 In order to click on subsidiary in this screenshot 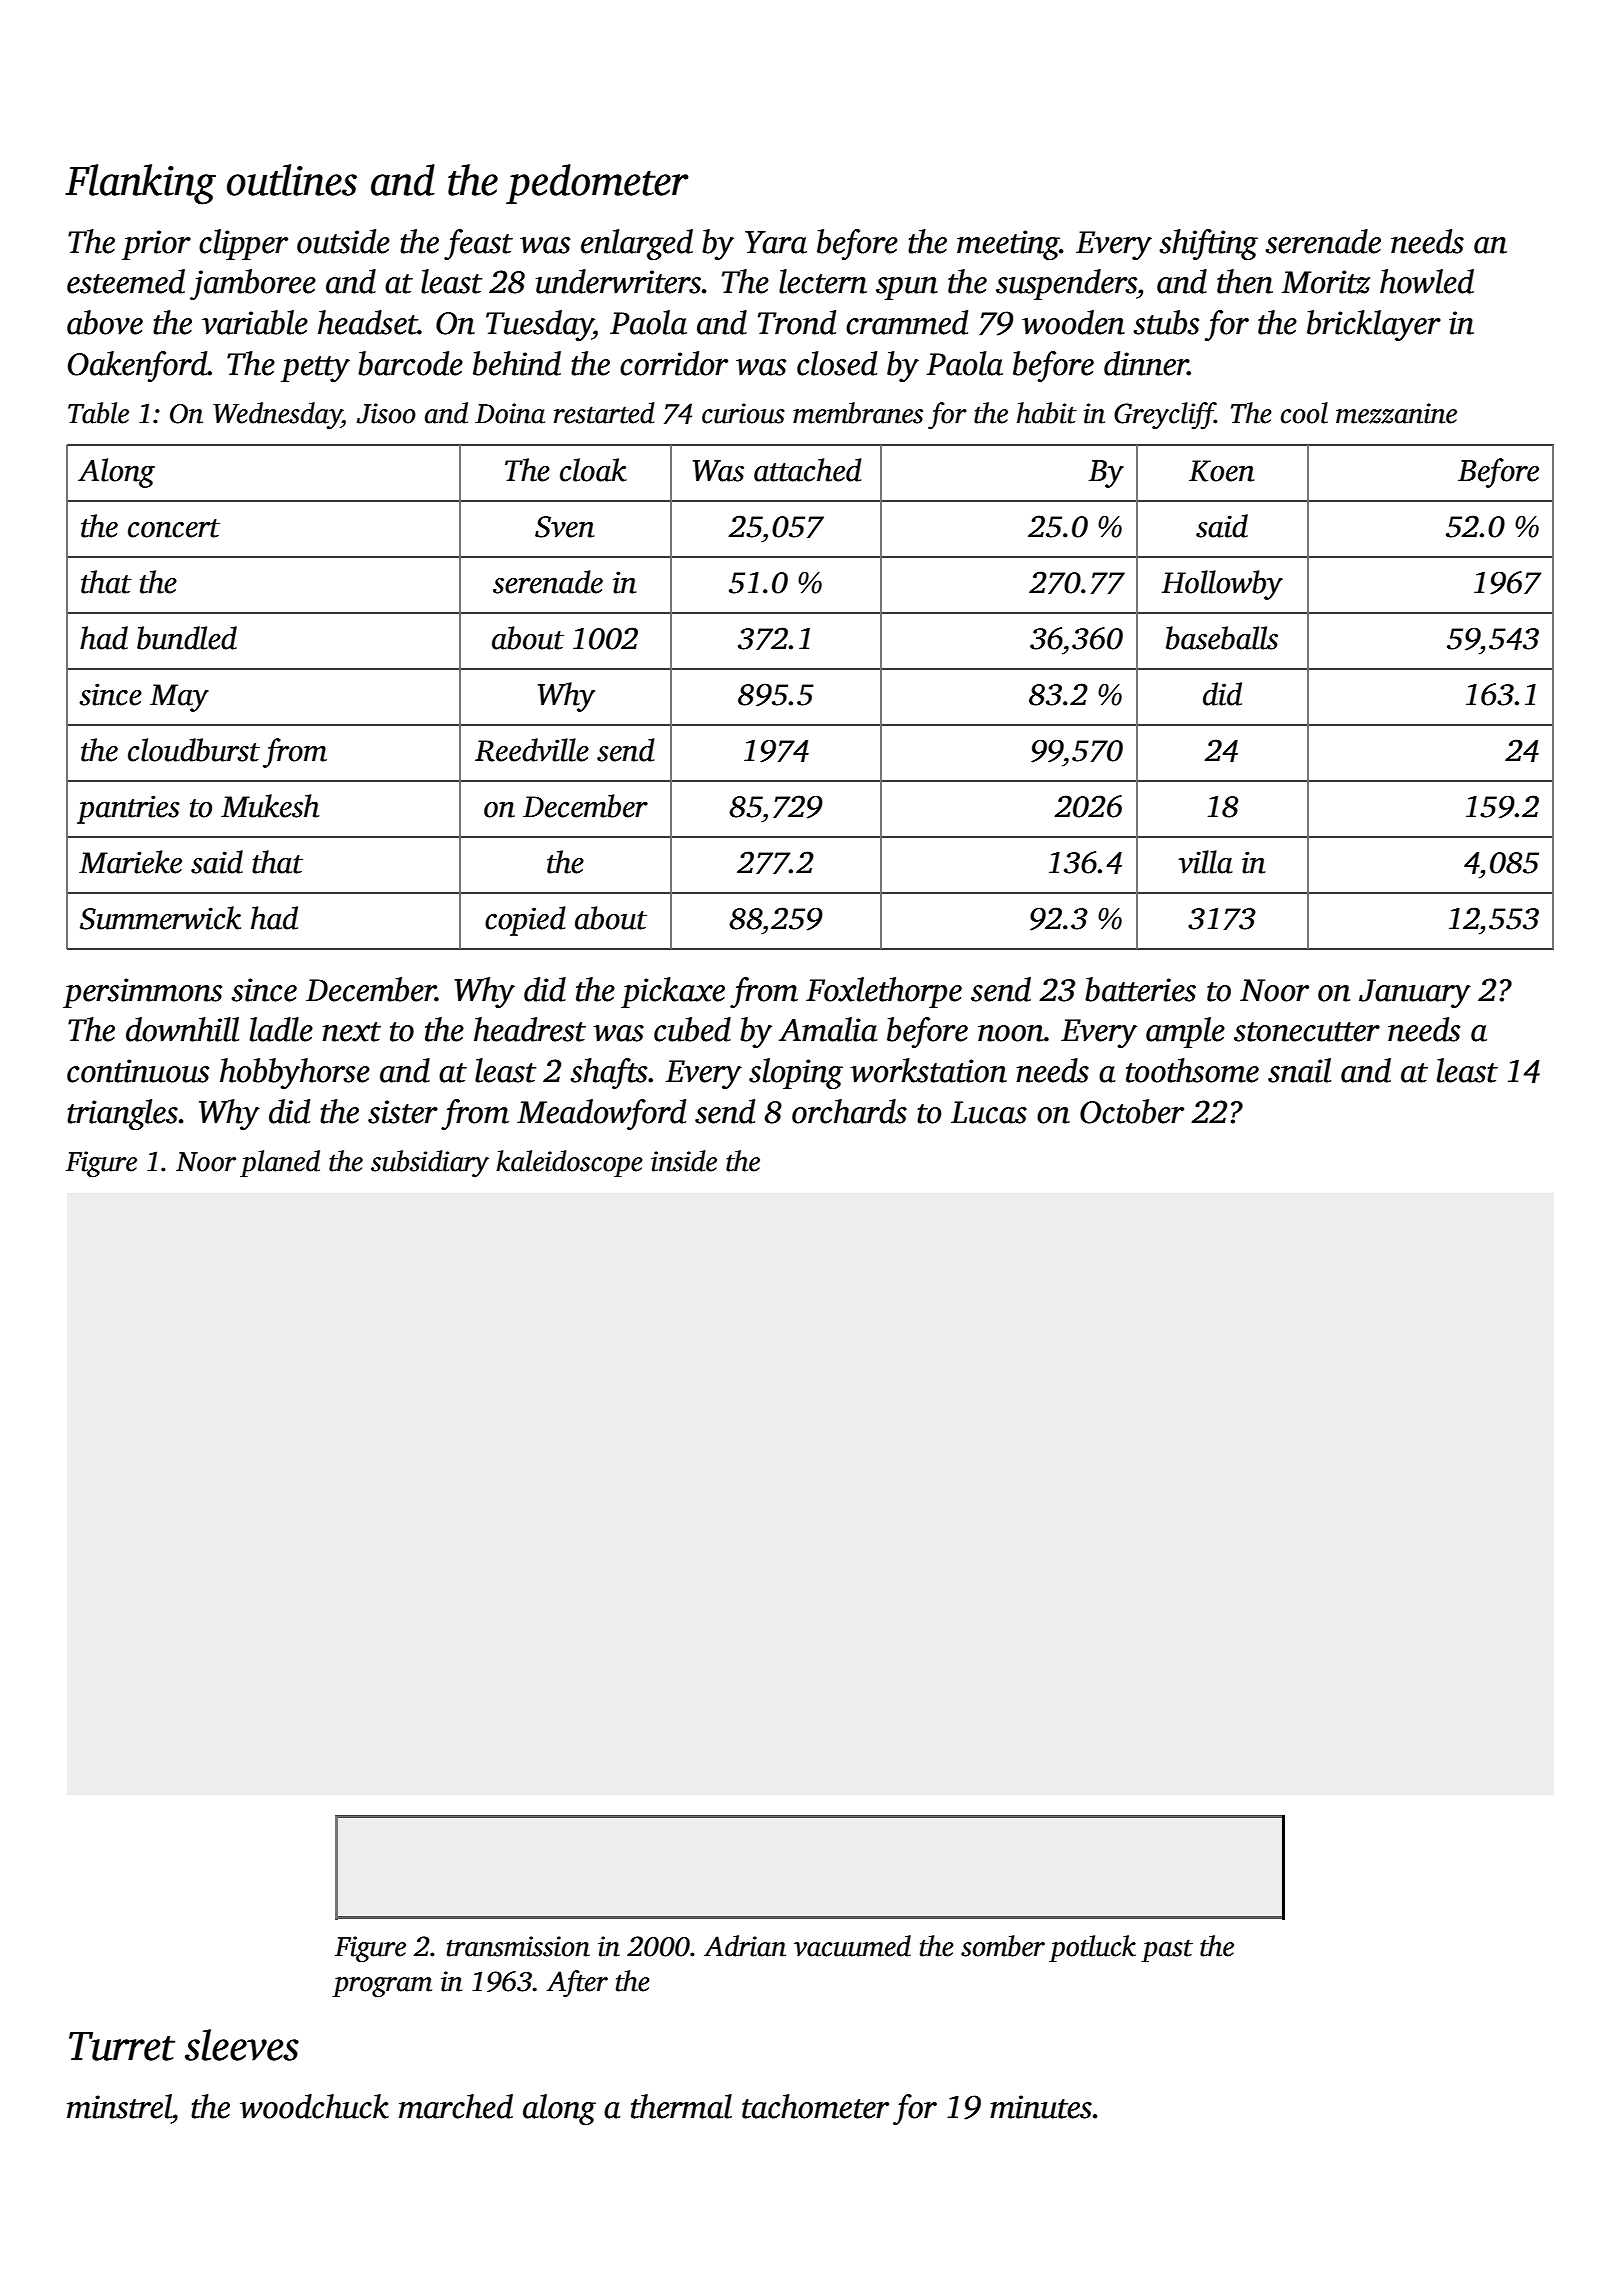, I will do `click(430, 1164)`.
